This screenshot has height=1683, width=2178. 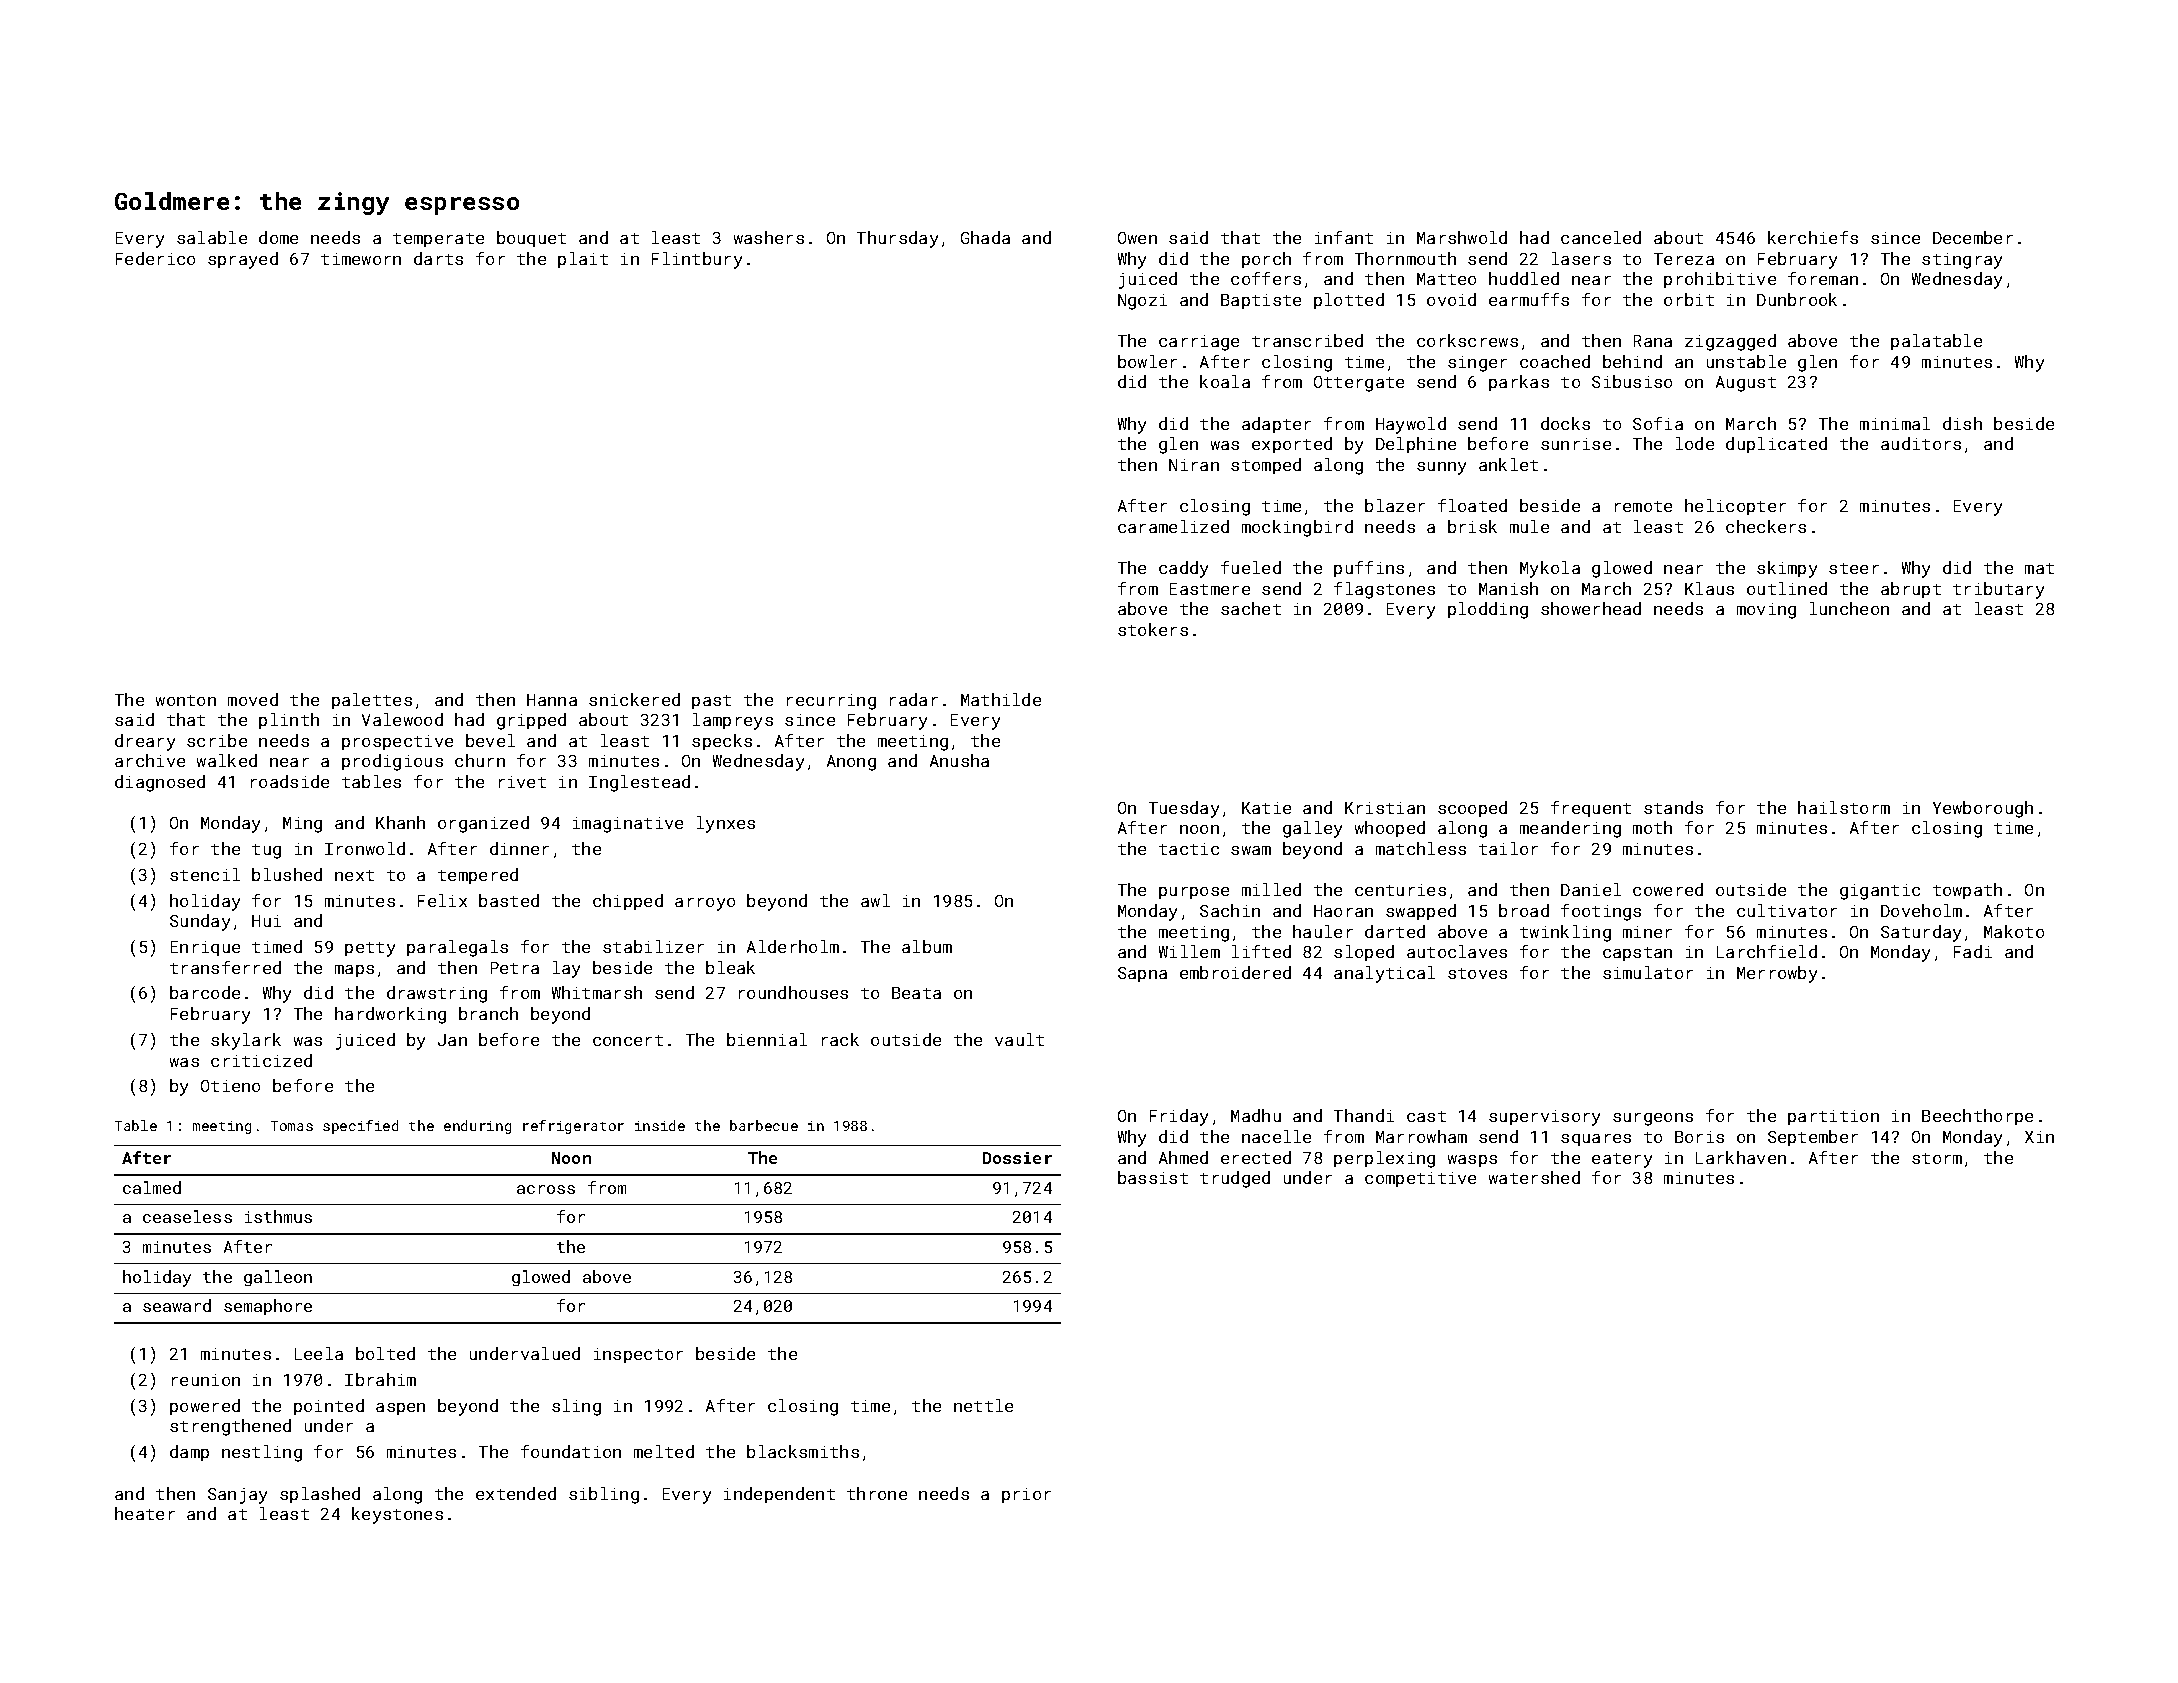 What do you see at coordinates (546, 1189) in the screenshot?
I see `across` at bounding box center [546, 1189].
